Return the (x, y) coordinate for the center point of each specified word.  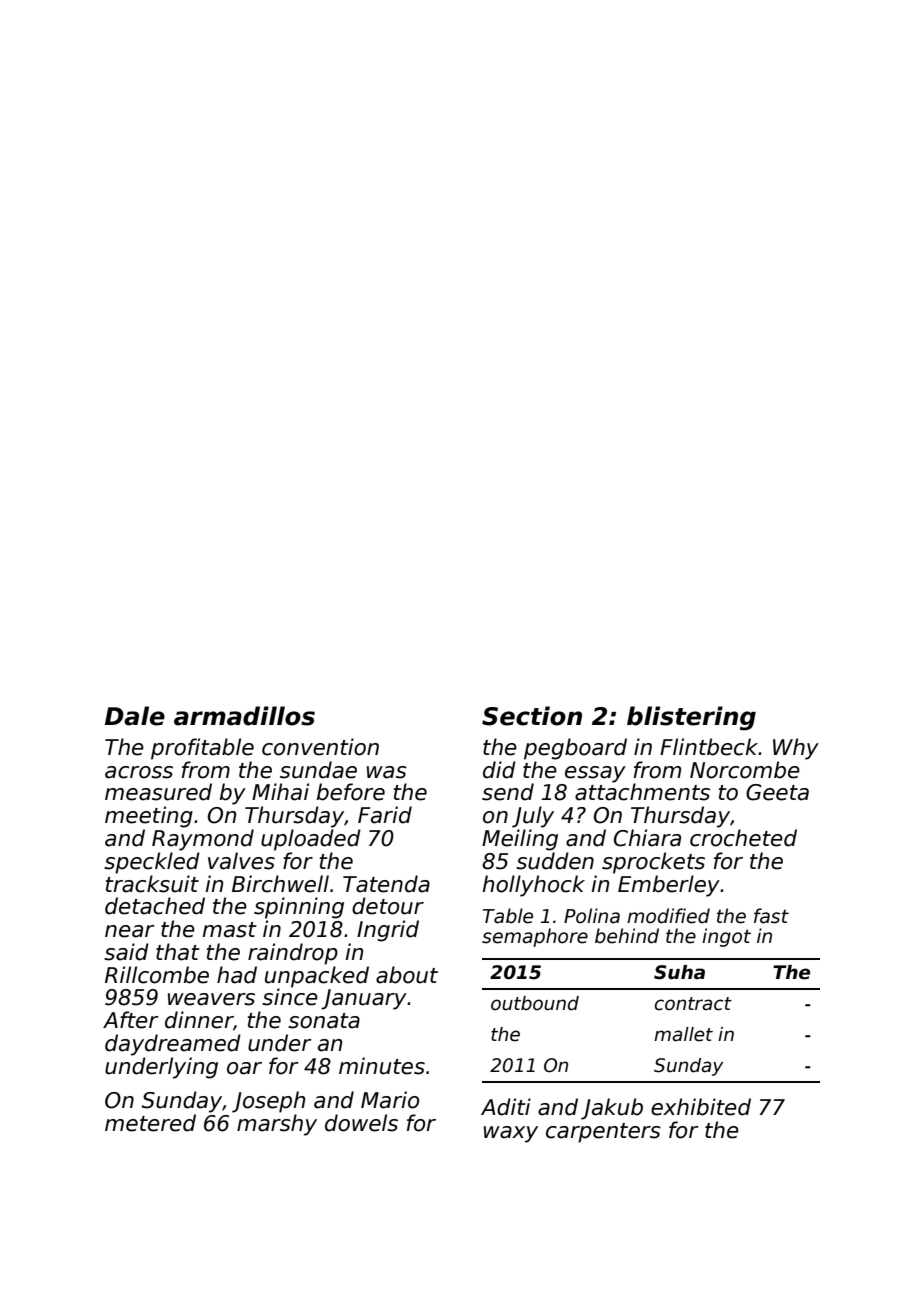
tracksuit (152, 884)
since (290, 997)
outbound (535, 1003)
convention (320, 747)
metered (150, 1123)
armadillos (244, 716)
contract (693, 1004)
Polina (592, 916)
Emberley (669, 886)
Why (796, 749)
